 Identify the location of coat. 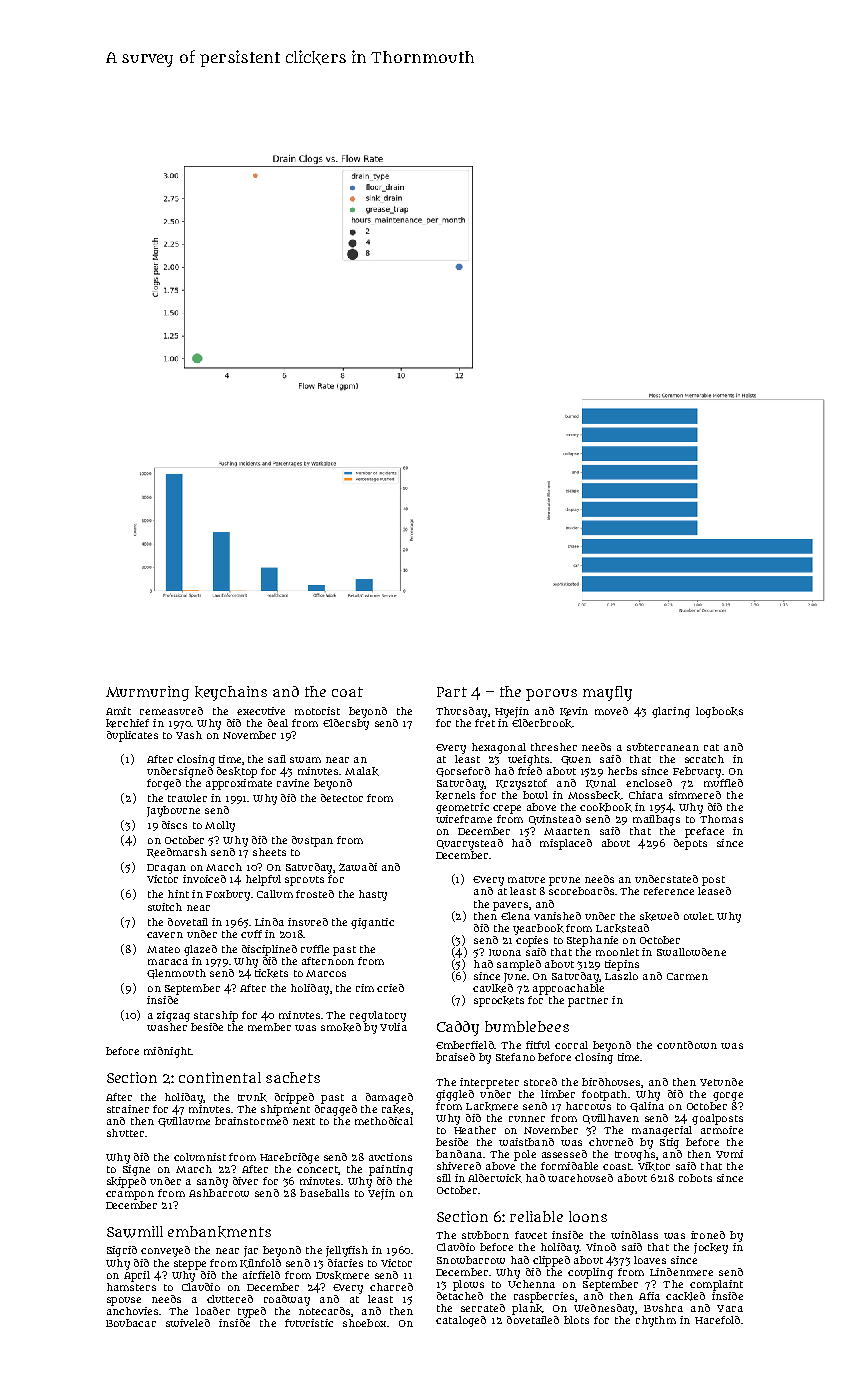
(347, 692).
